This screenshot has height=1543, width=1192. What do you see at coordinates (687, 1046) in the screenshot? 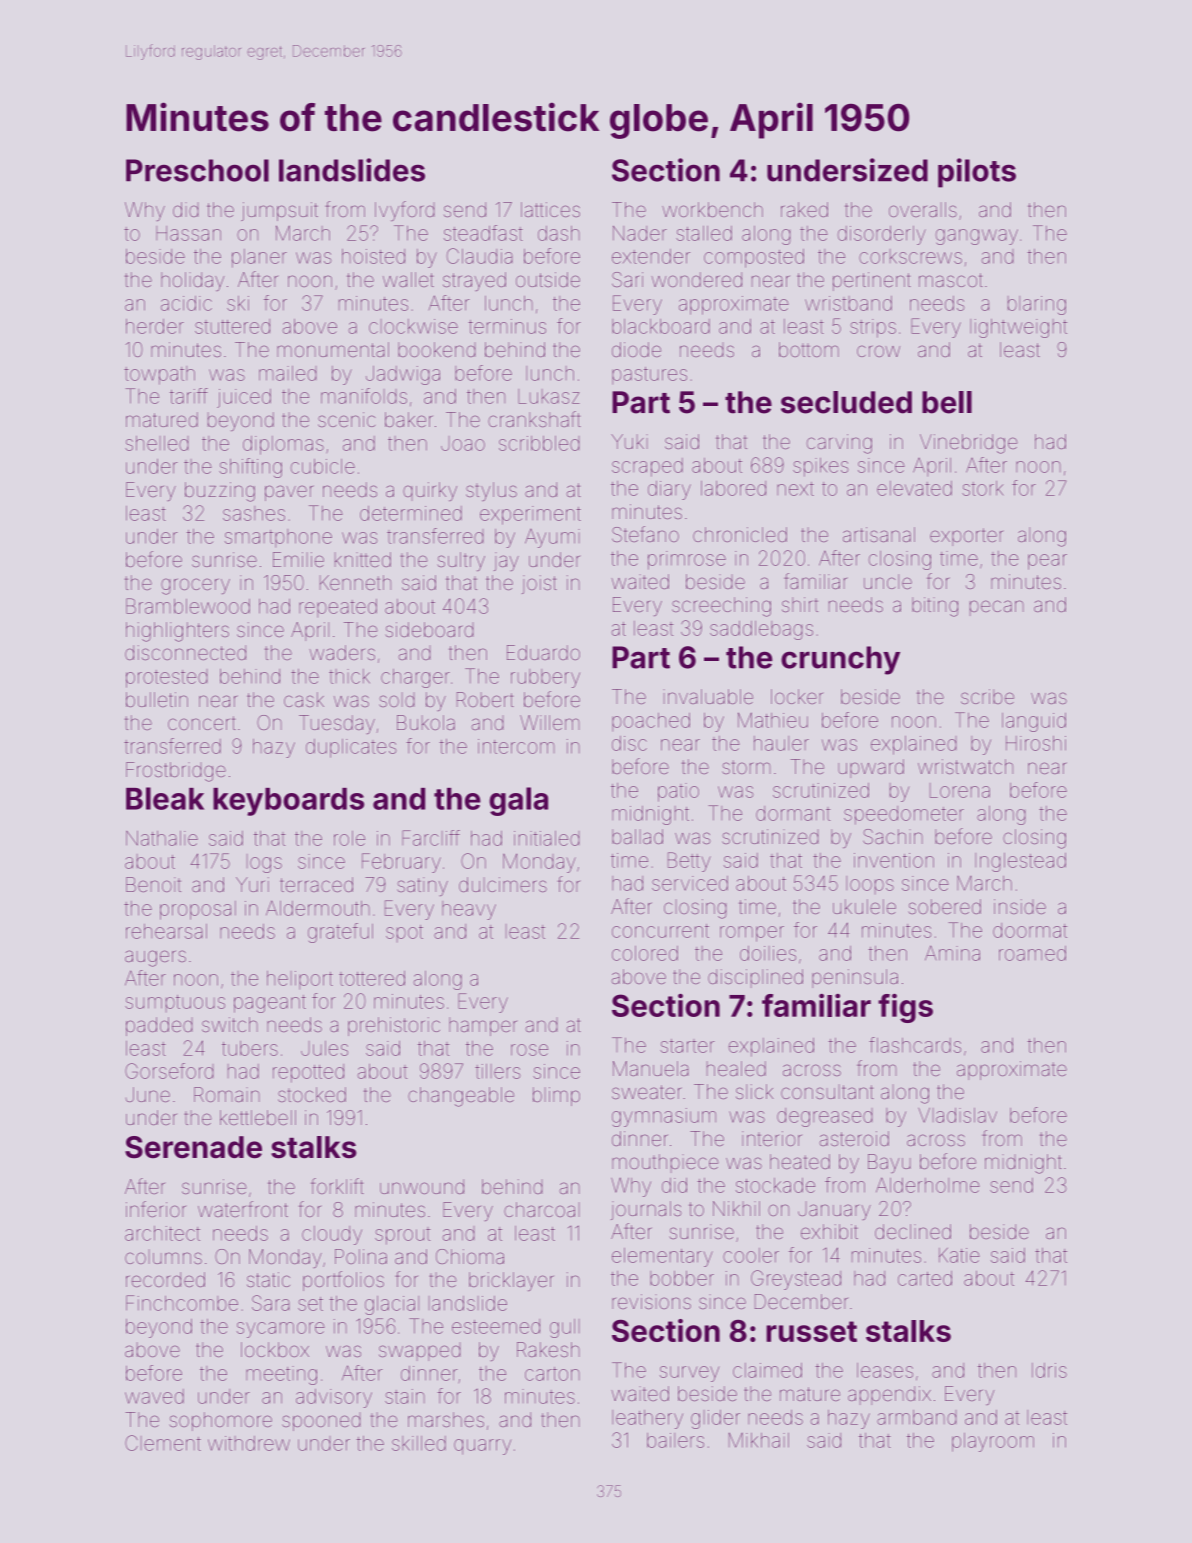
I see `starter` at bounding box center [687, 1046].
